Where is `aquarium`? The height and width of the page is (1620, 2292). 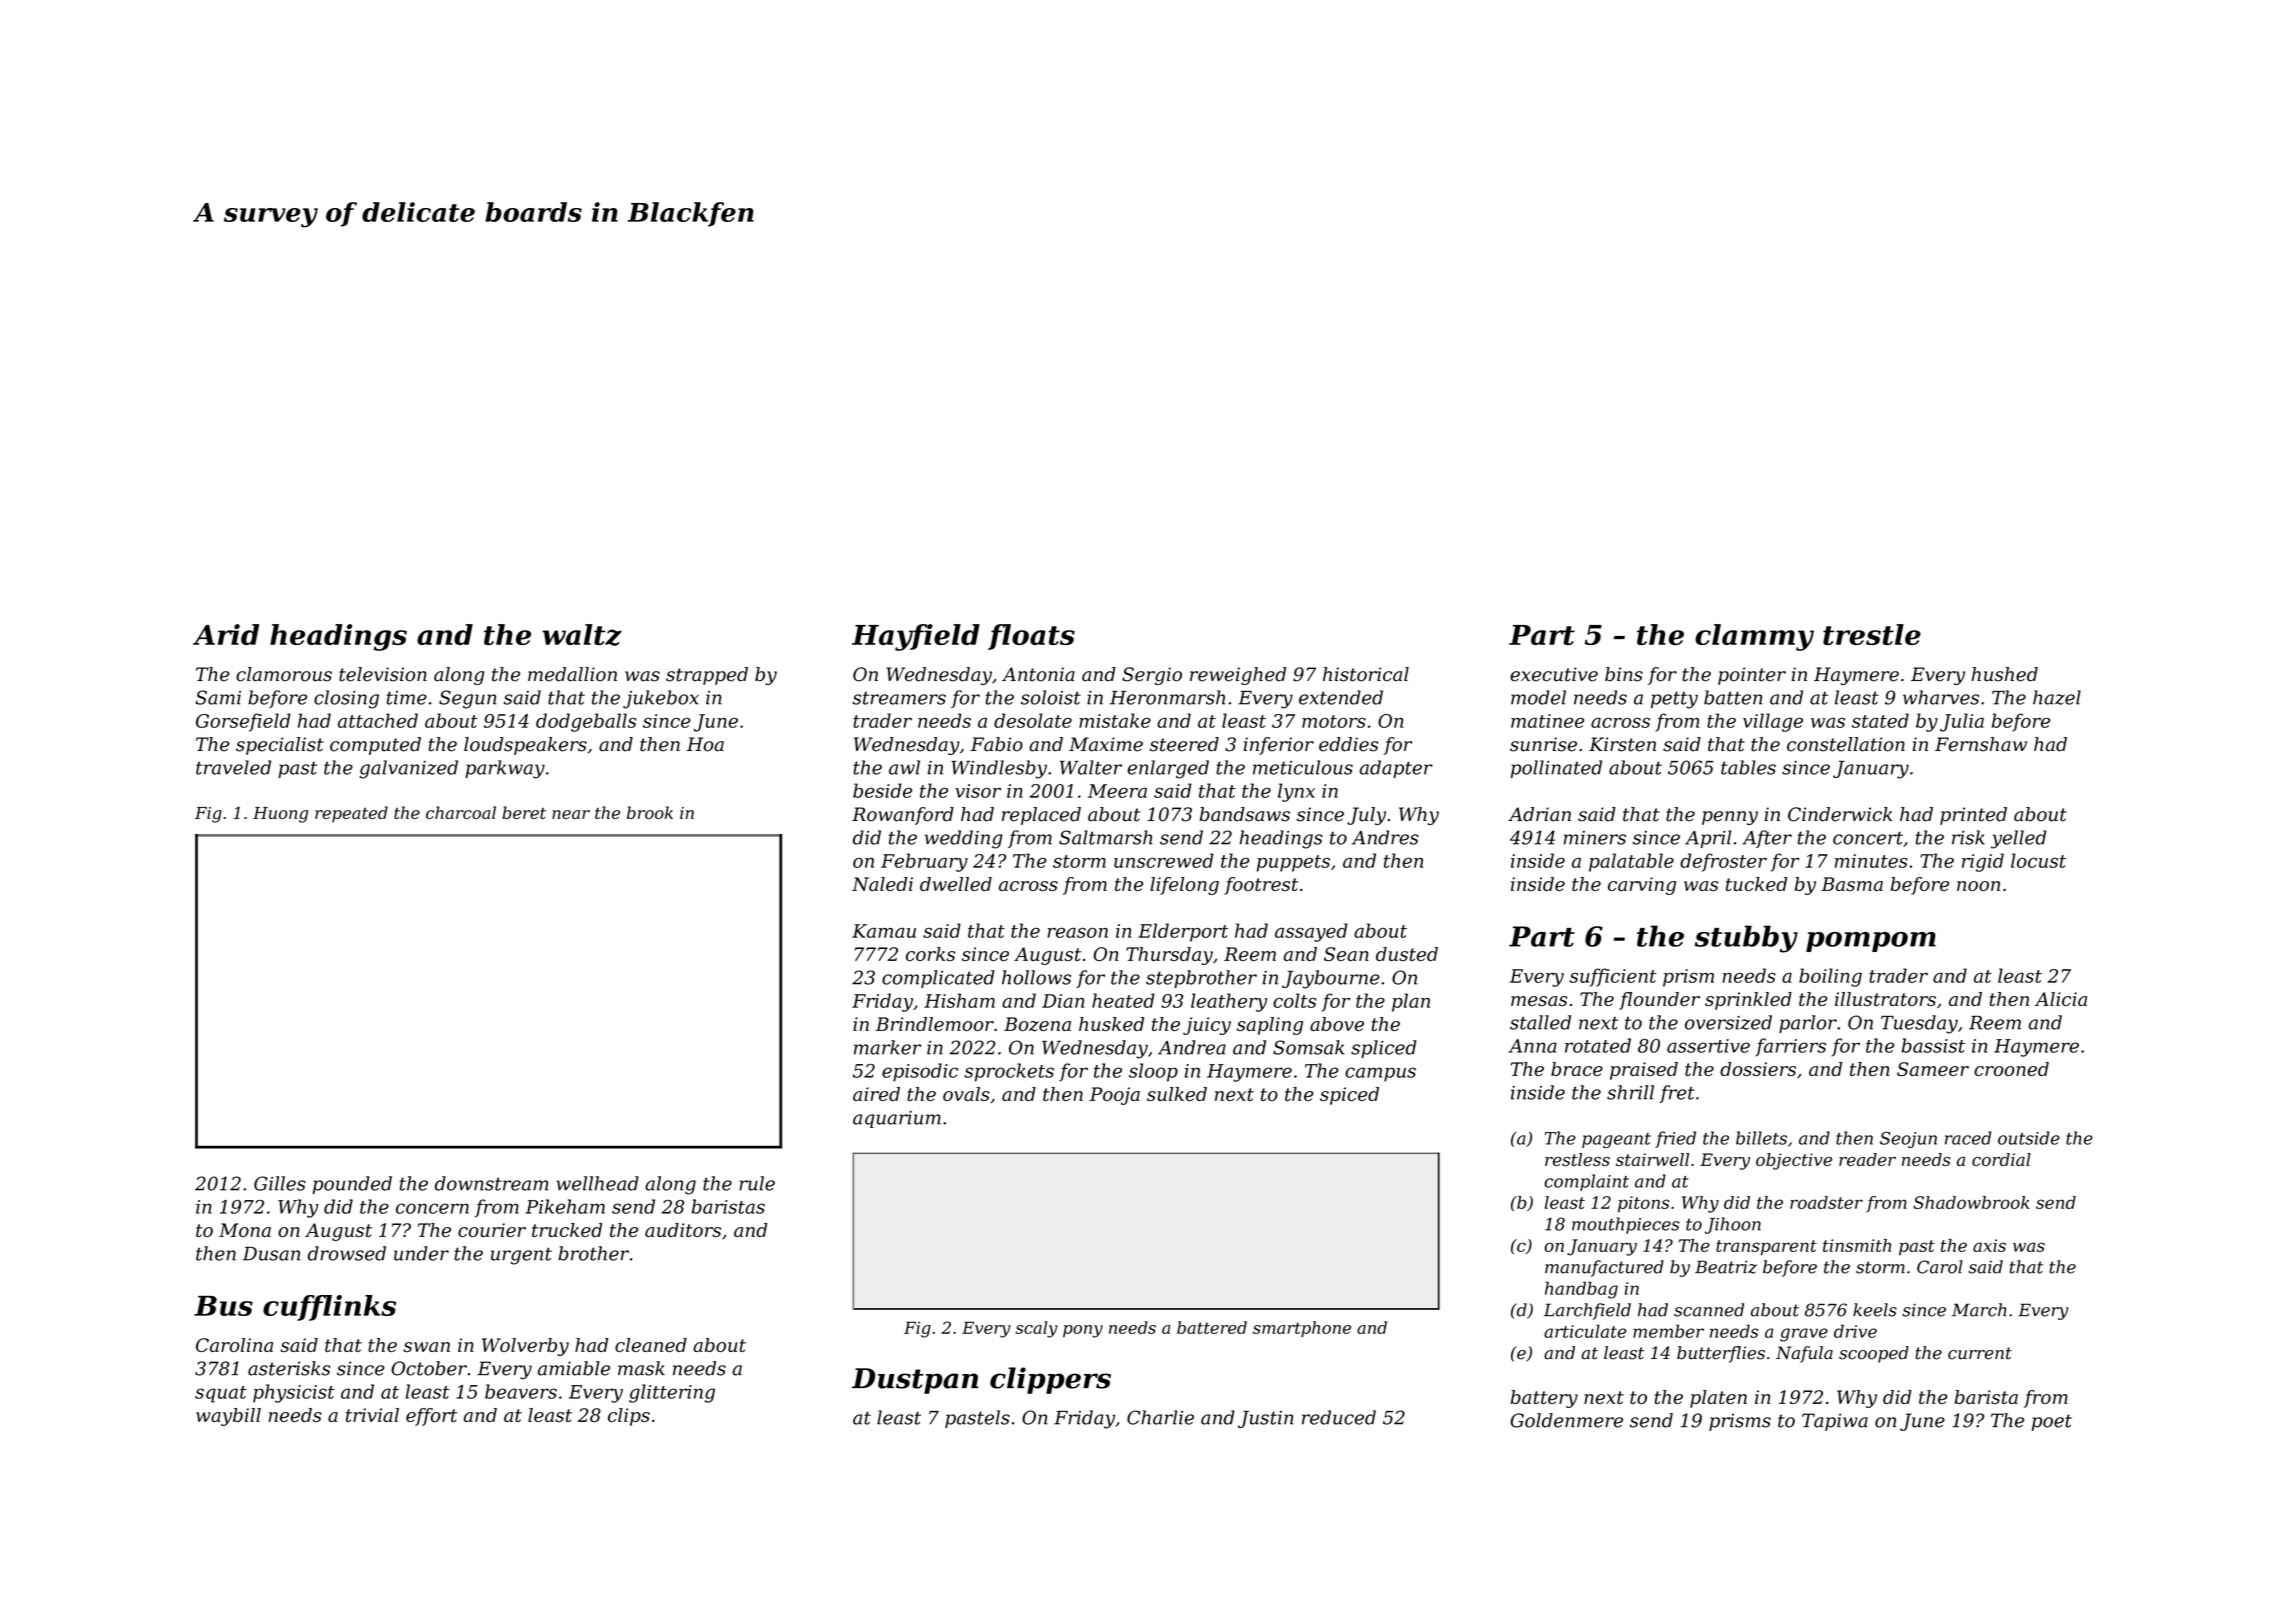
aquarium is located at coordinates (897, 1119).
